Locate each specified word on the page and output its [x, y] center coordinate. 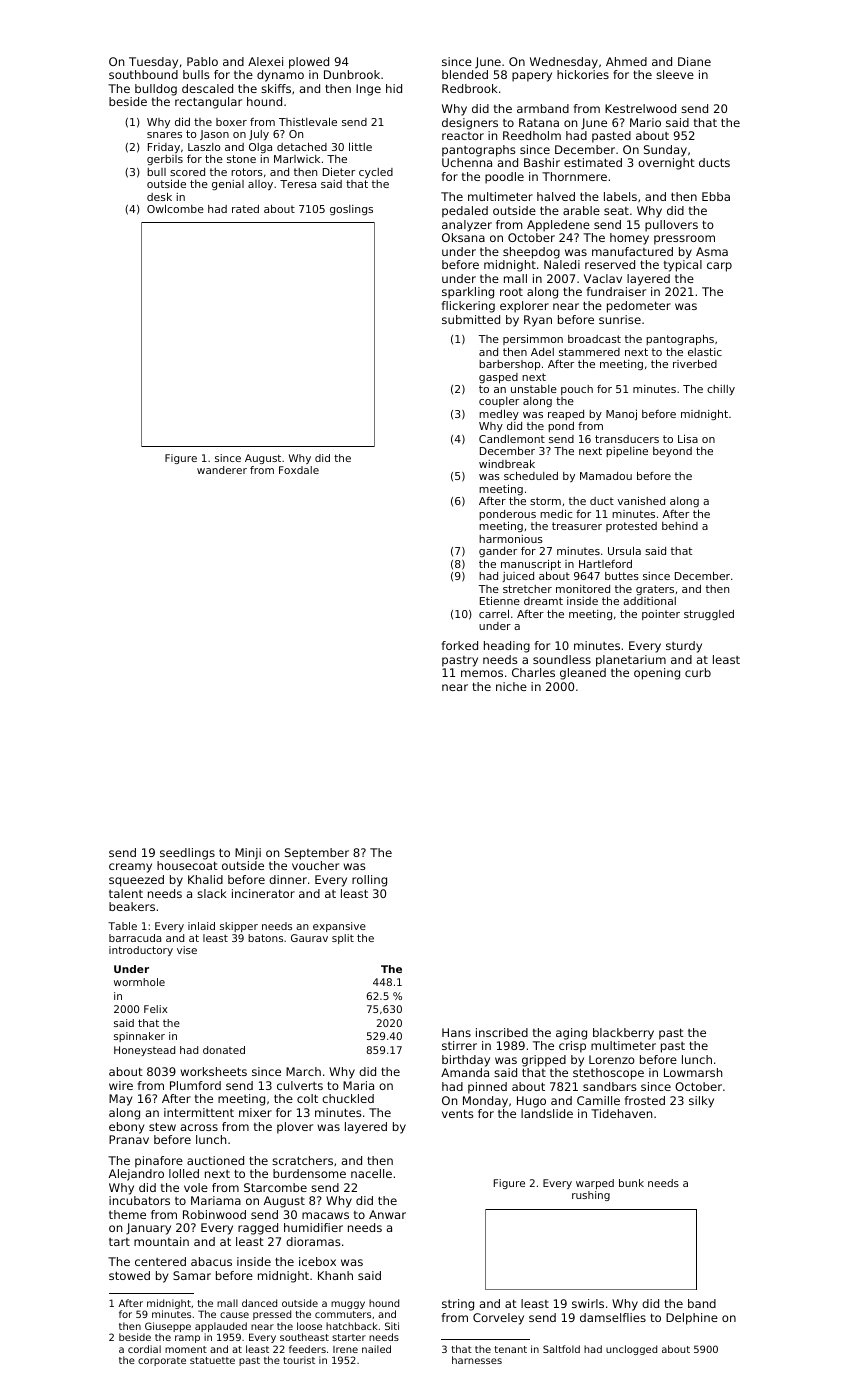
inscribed [502, 1032]
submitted [471, 319]
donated [224, 1050]
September [317, 854]
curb [698, 672]
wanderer [222, 470]
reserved [610, 264]
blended [465, 74]
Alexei [265, 61]
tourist [299, 1360]
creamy [130, 868]
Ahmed [626, 61]
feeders [307, 1349]
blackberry [623, 1034]
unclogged [631, 1350]
